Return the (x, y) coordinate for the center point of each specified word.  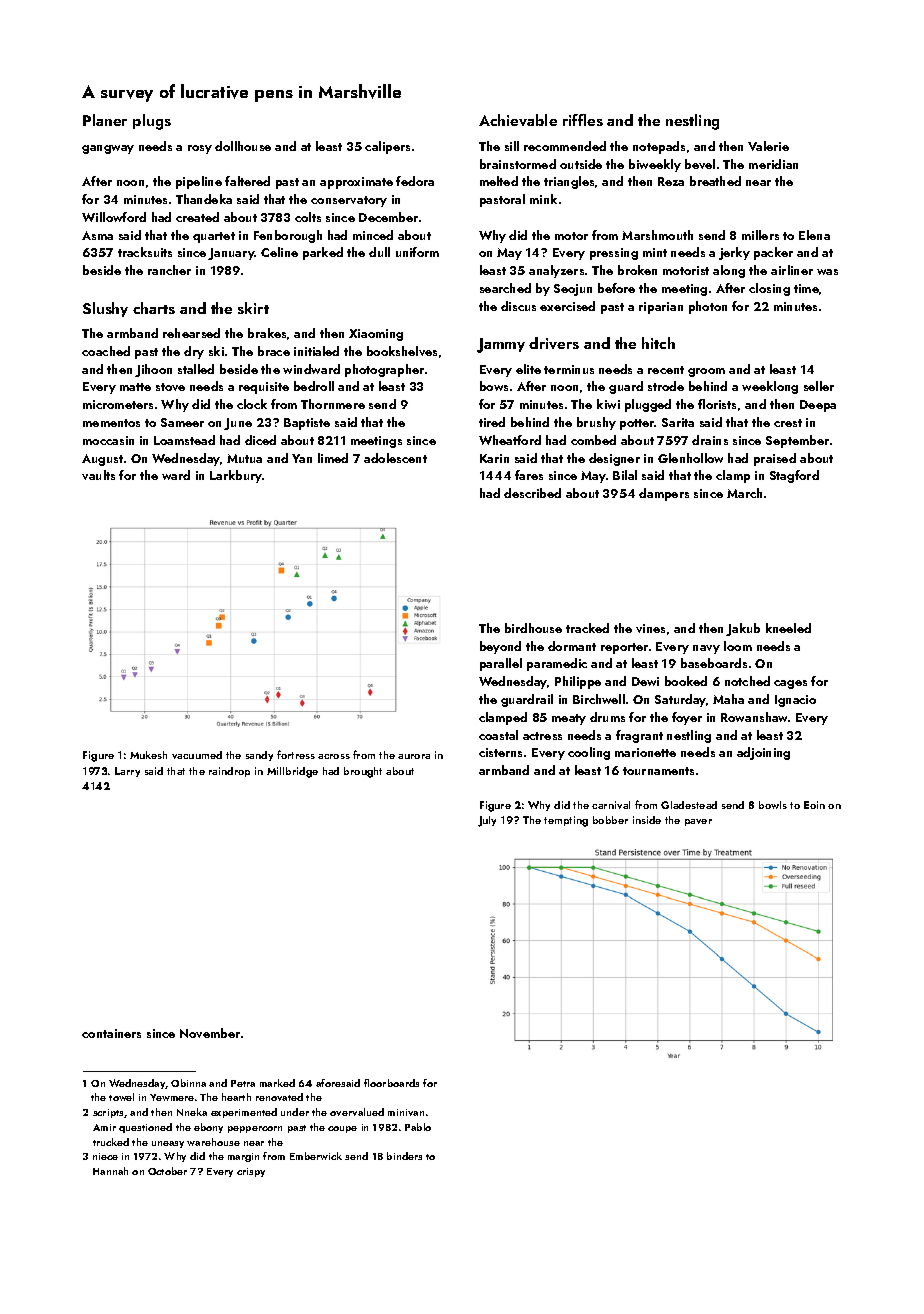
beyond (500, 647)
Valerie (768, 146)
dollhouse (243, 146)
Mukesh (148, 755)
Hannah (110, 1171)
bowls (773, 805)
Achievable (518, 120)
